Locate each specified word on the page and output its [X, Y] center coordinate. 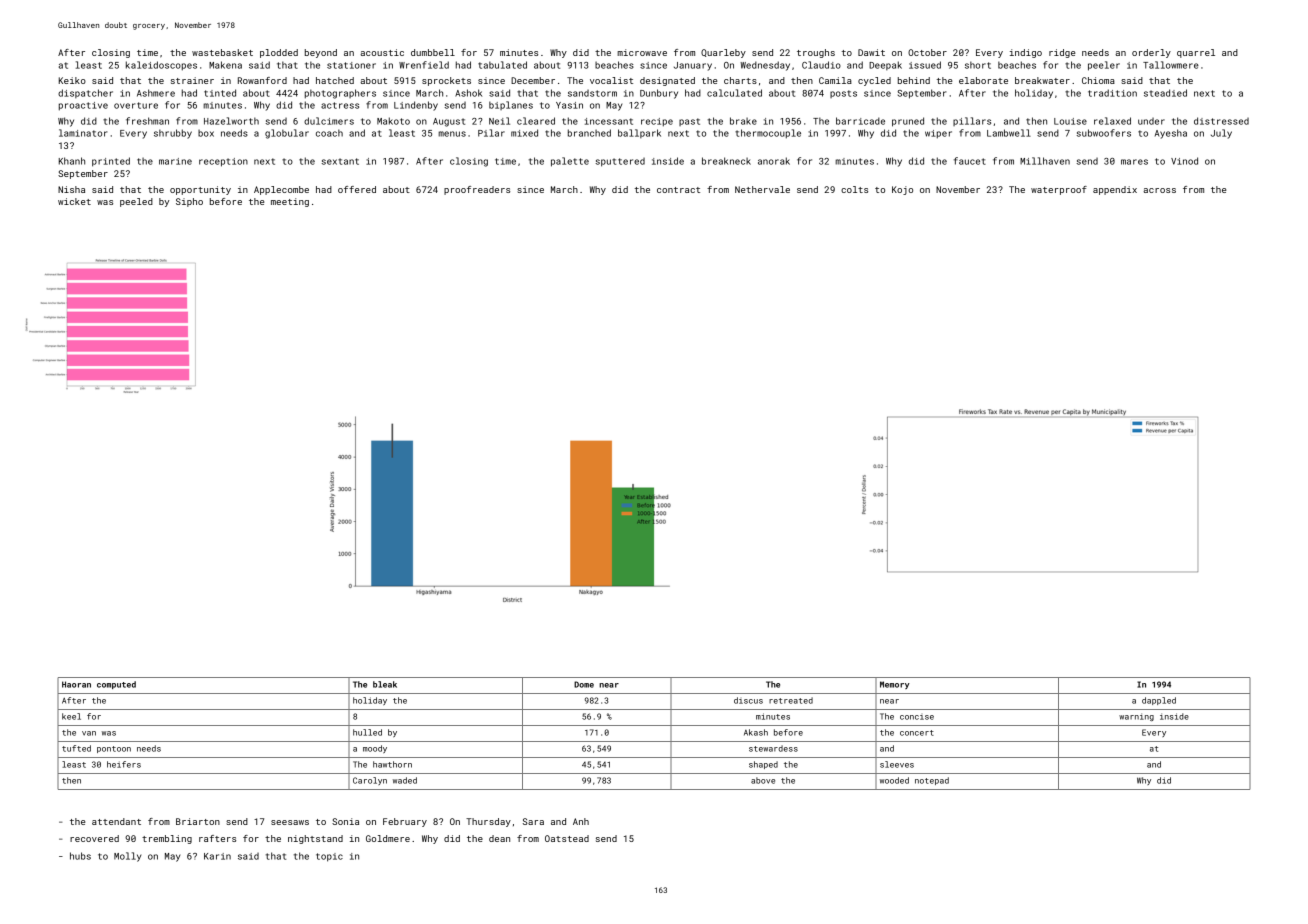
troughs [816, 53]
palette [570, 162]
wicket [74, 201]
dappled [1159, 701]
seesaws [290, 822]
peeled [136, 202]
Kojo [902, 190]
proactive [83, 106]
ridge [1062, 53]
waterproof [1059, 190]
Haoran [76, 684]
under [1151, 121]
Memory [895, 685]
